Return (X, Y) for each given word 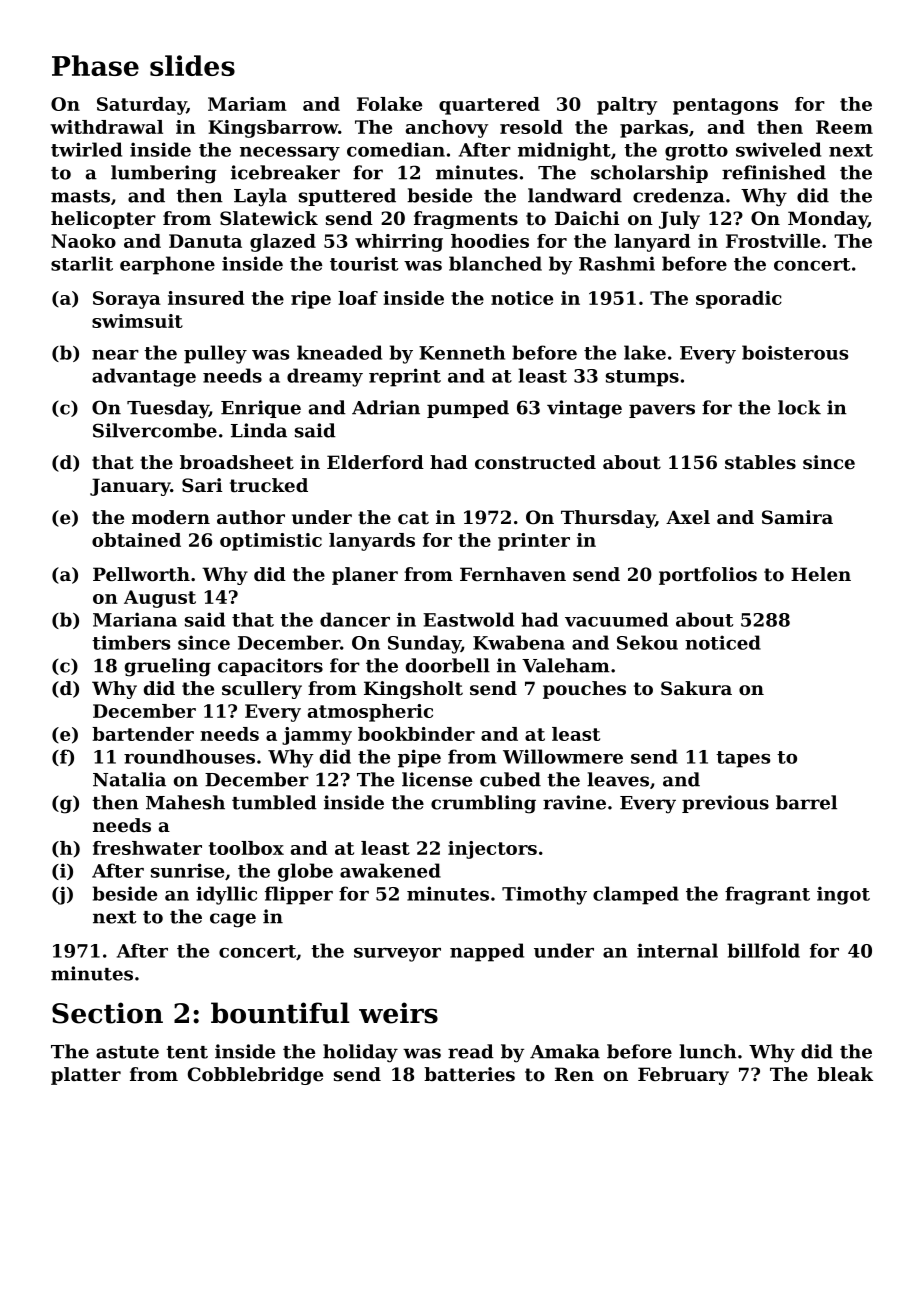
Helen (821, 574)
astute (127, 1052)
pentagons (725, 106)
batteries (469, 1074)
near (115, 355)
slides (192, 65)
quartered (489, 106)
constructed (535, 462)
